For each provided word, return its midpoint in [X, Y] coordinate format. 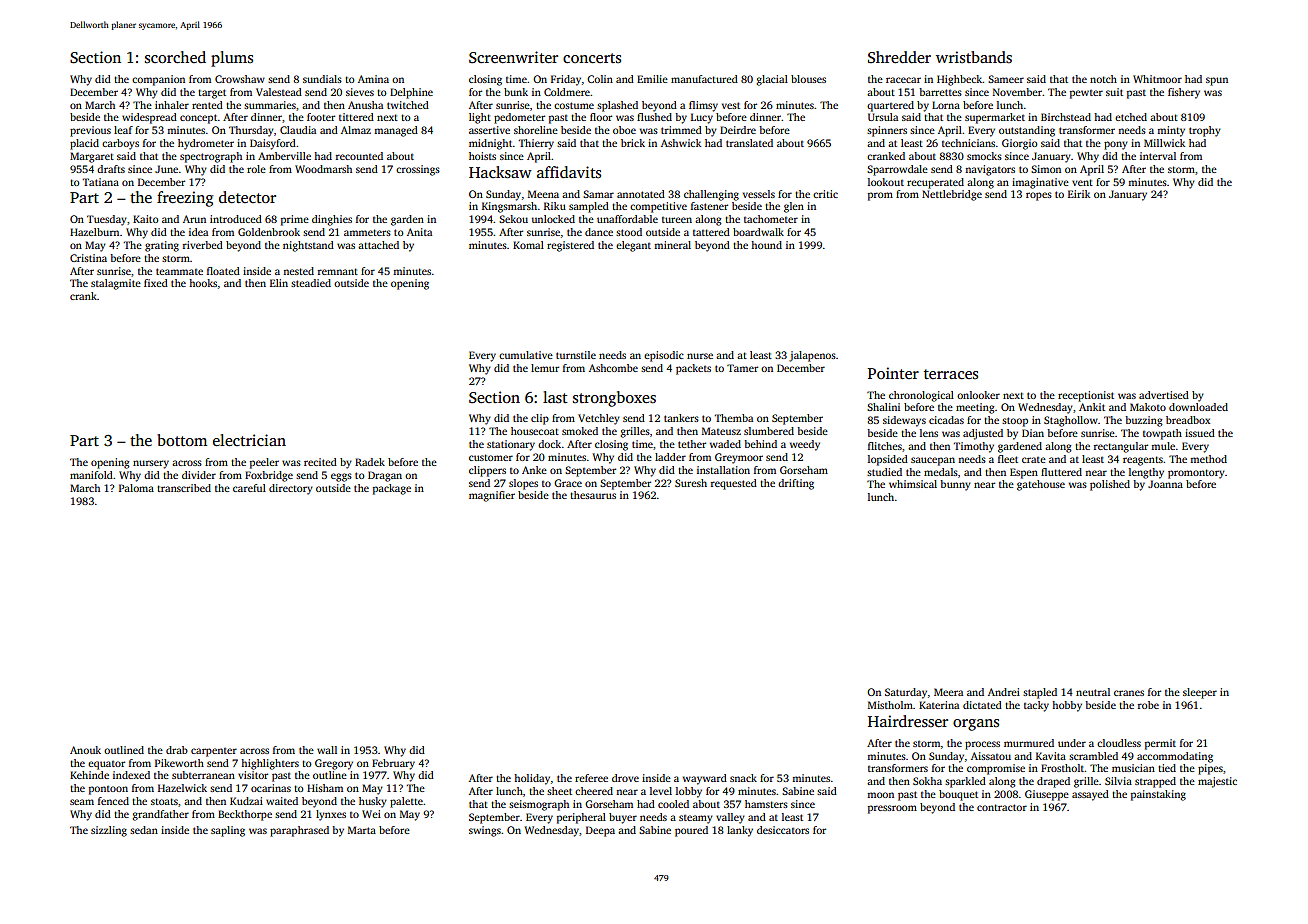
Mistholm [890, 705]
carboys [120, 144]
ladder [670, 457]
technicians [968, 143]
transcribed [184, 488]
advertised [1164, 395]
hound [766, 245]
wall [327, 750]
